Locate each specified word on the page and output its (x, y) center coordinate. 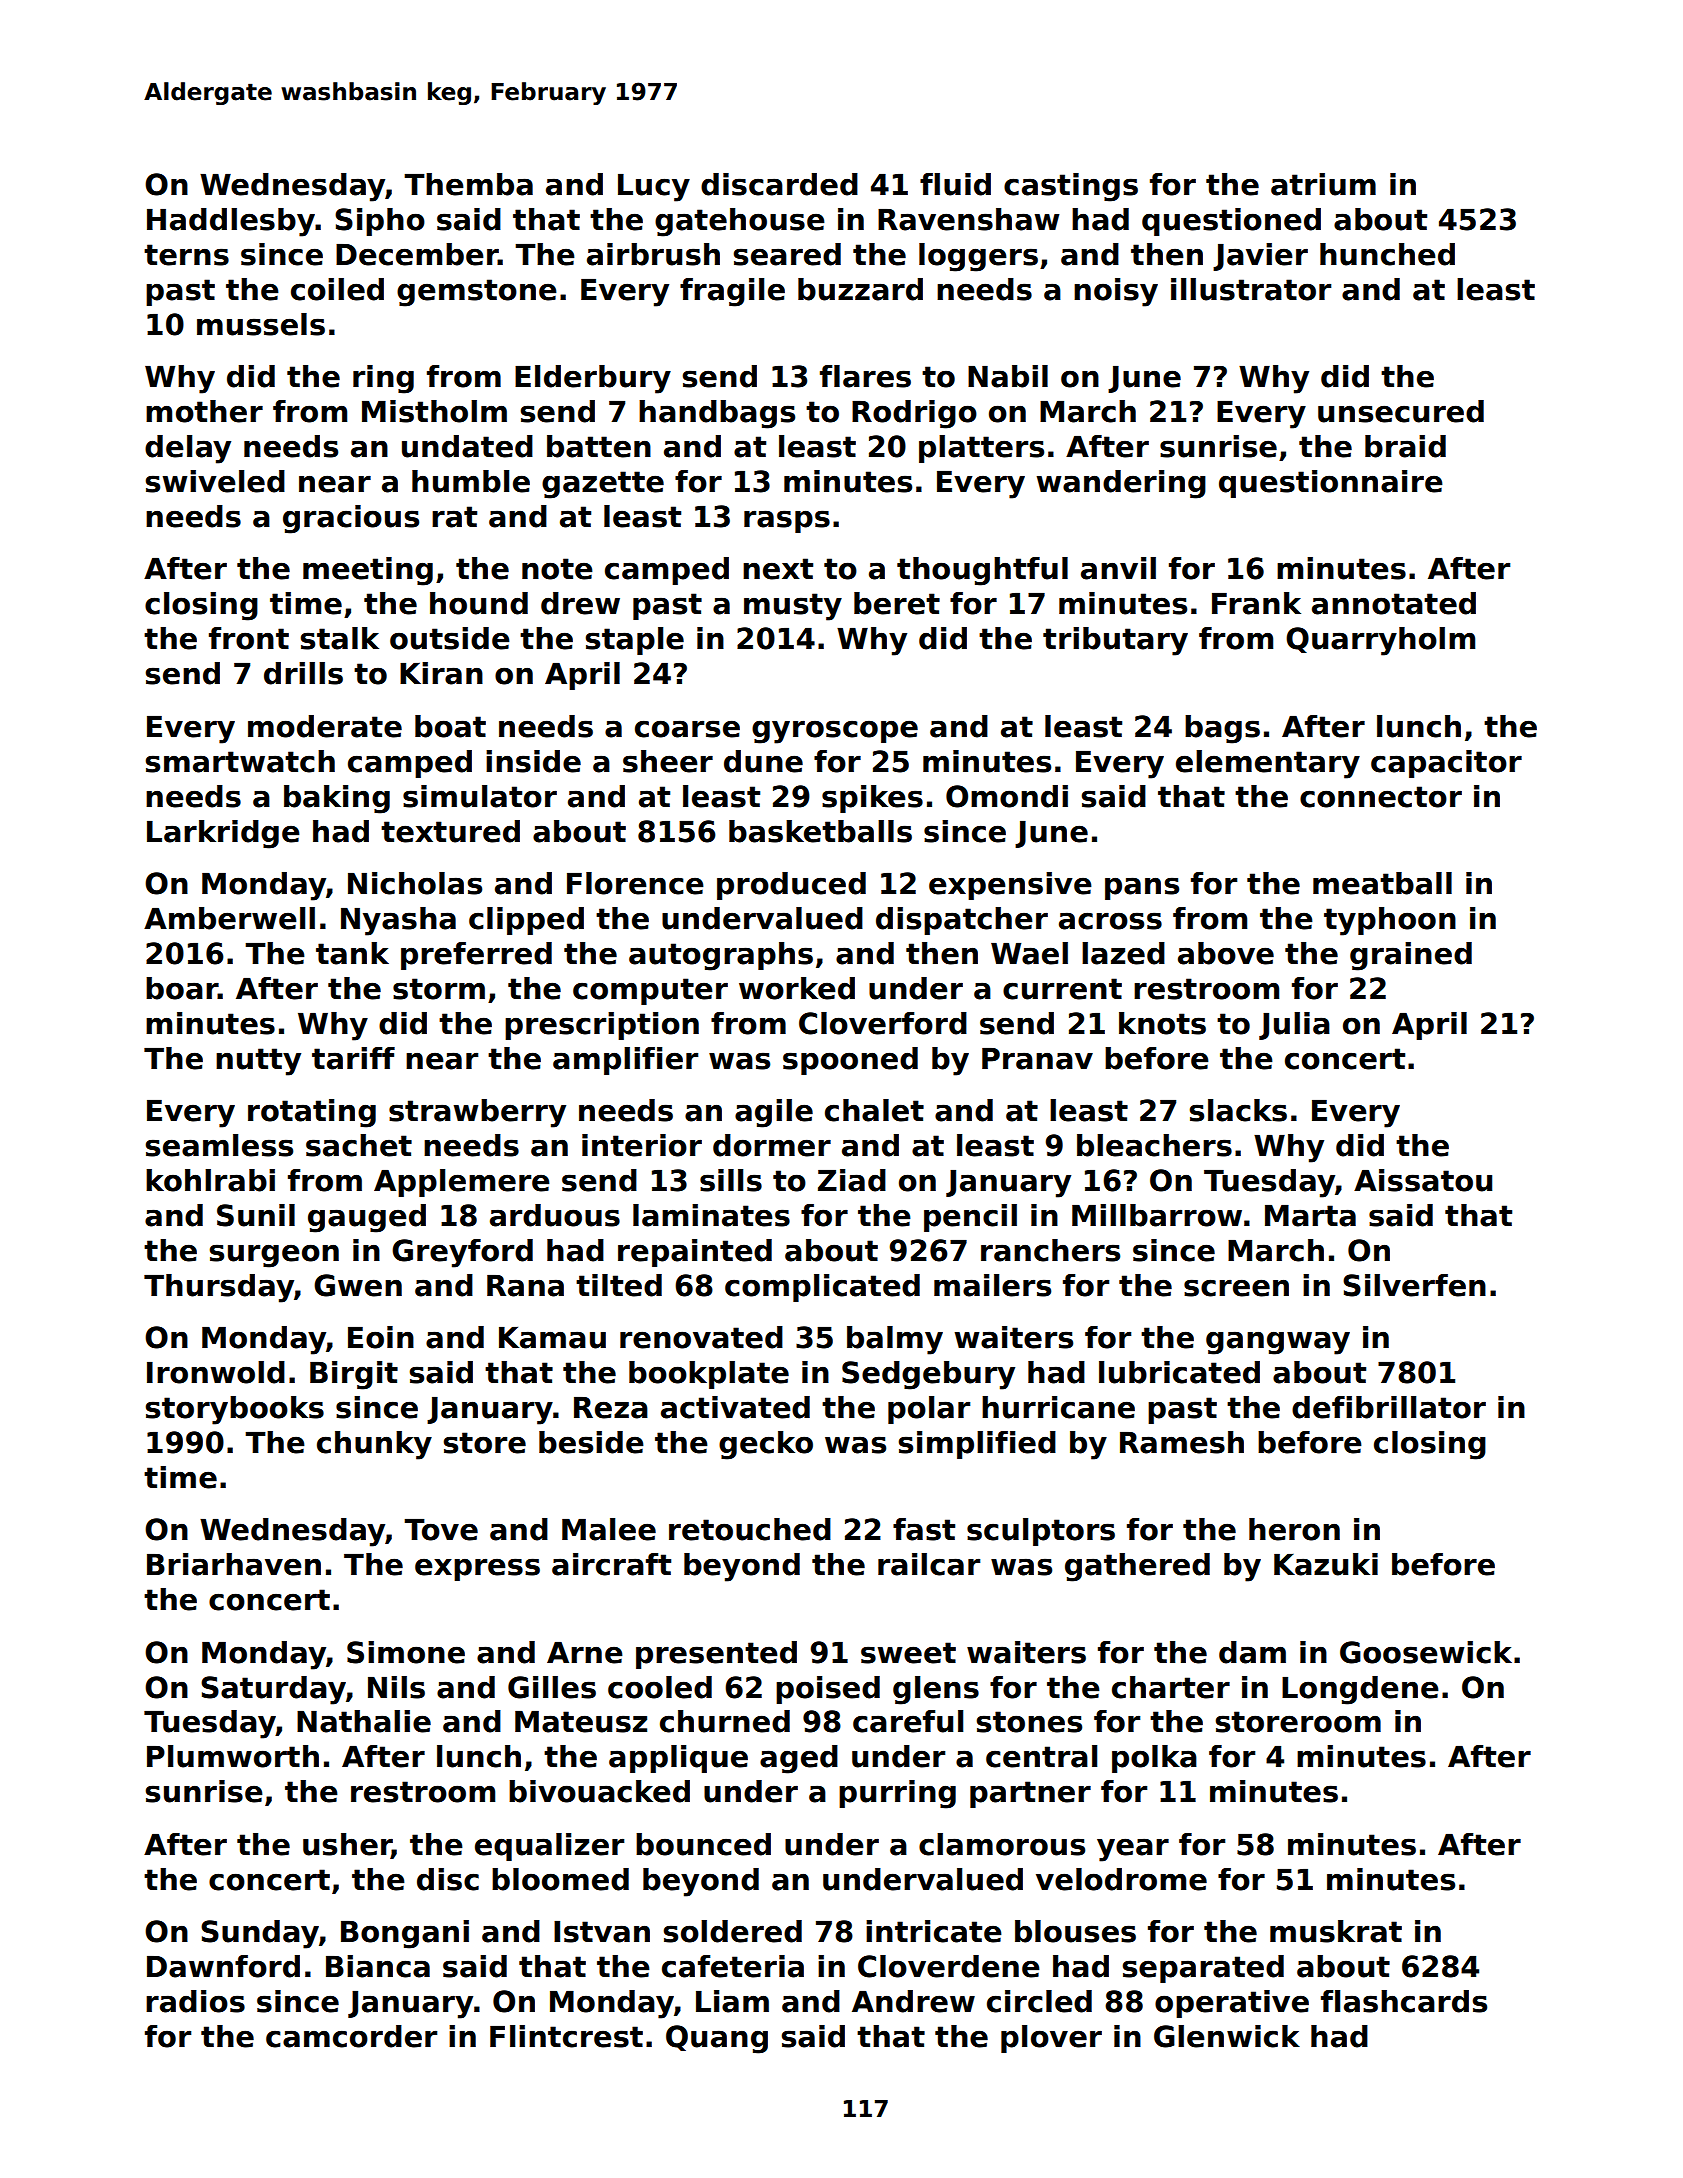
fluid (955, 184)
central (1041, 1756)
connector (1381, 797)
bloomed (560, 1879)
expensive (1010, 886)
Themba (468, 184)
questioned (1231, 222)
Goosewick (1426, 1652)
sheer (668, 761)
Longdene (1360, 1690)
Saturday (273, 1690)
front (249, 638)
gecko (766, 1445)
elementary (1268, 764)
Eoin (381, 1337)
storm (439, 989)
